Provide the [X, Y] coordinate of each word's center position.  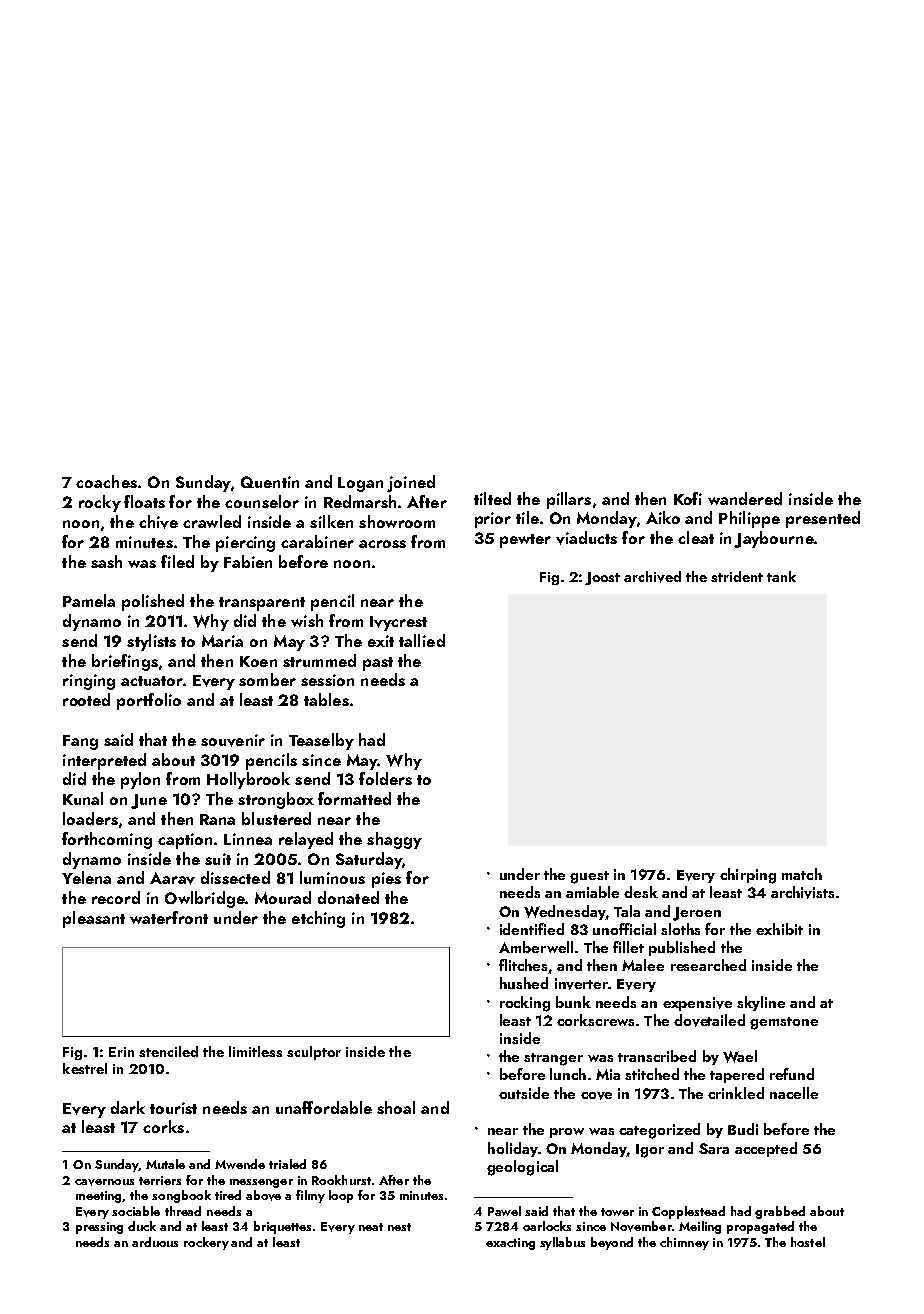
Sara [714, 1148]
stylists [151, 642]
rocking [525, 1004]
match [802, 874]
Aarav [172, 878]
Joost [602, 578]
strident [737, 576]
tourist [173, 1108]
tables [326, 699]
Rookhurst [341, 1180]
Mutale [165, 1164]
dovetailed [709, 1020]
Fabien [248, 561]
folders [385, 778]
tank [781, 576]
